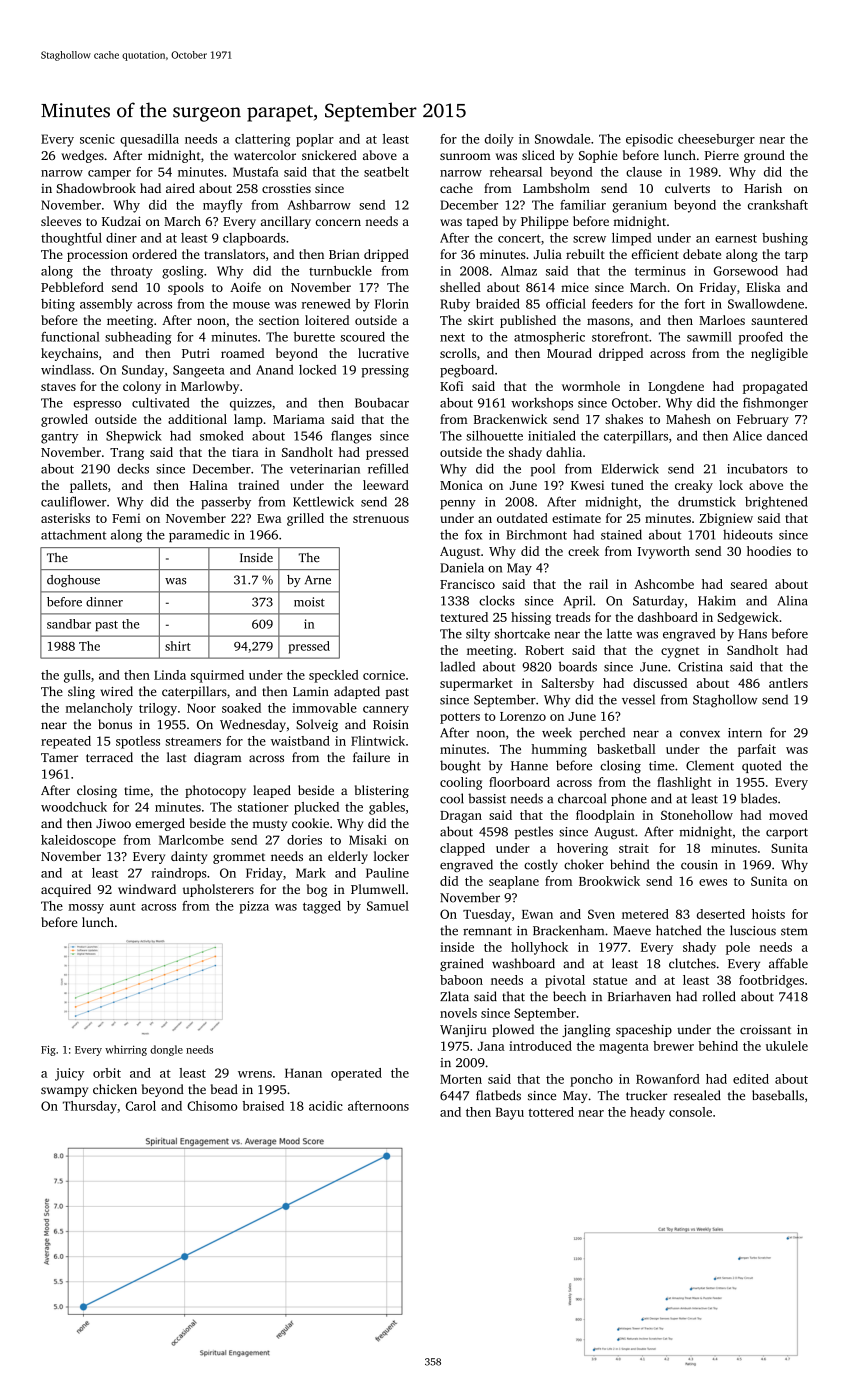  I want to click on Gorsewood, so click(746, 271).
